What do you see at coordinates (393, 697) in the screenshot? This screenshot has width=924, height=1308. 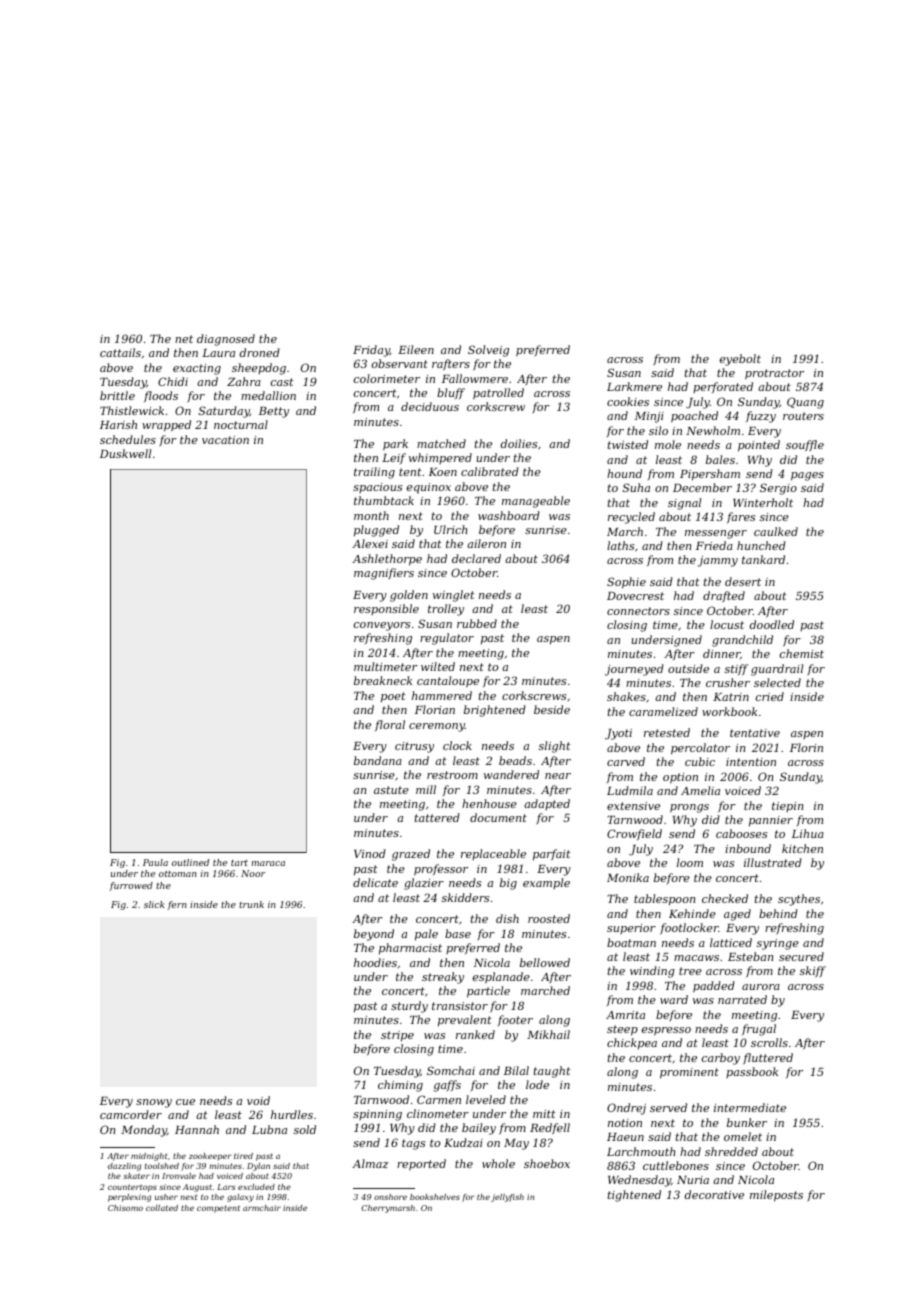 I see `poet` at bounding box center [393, 697].
